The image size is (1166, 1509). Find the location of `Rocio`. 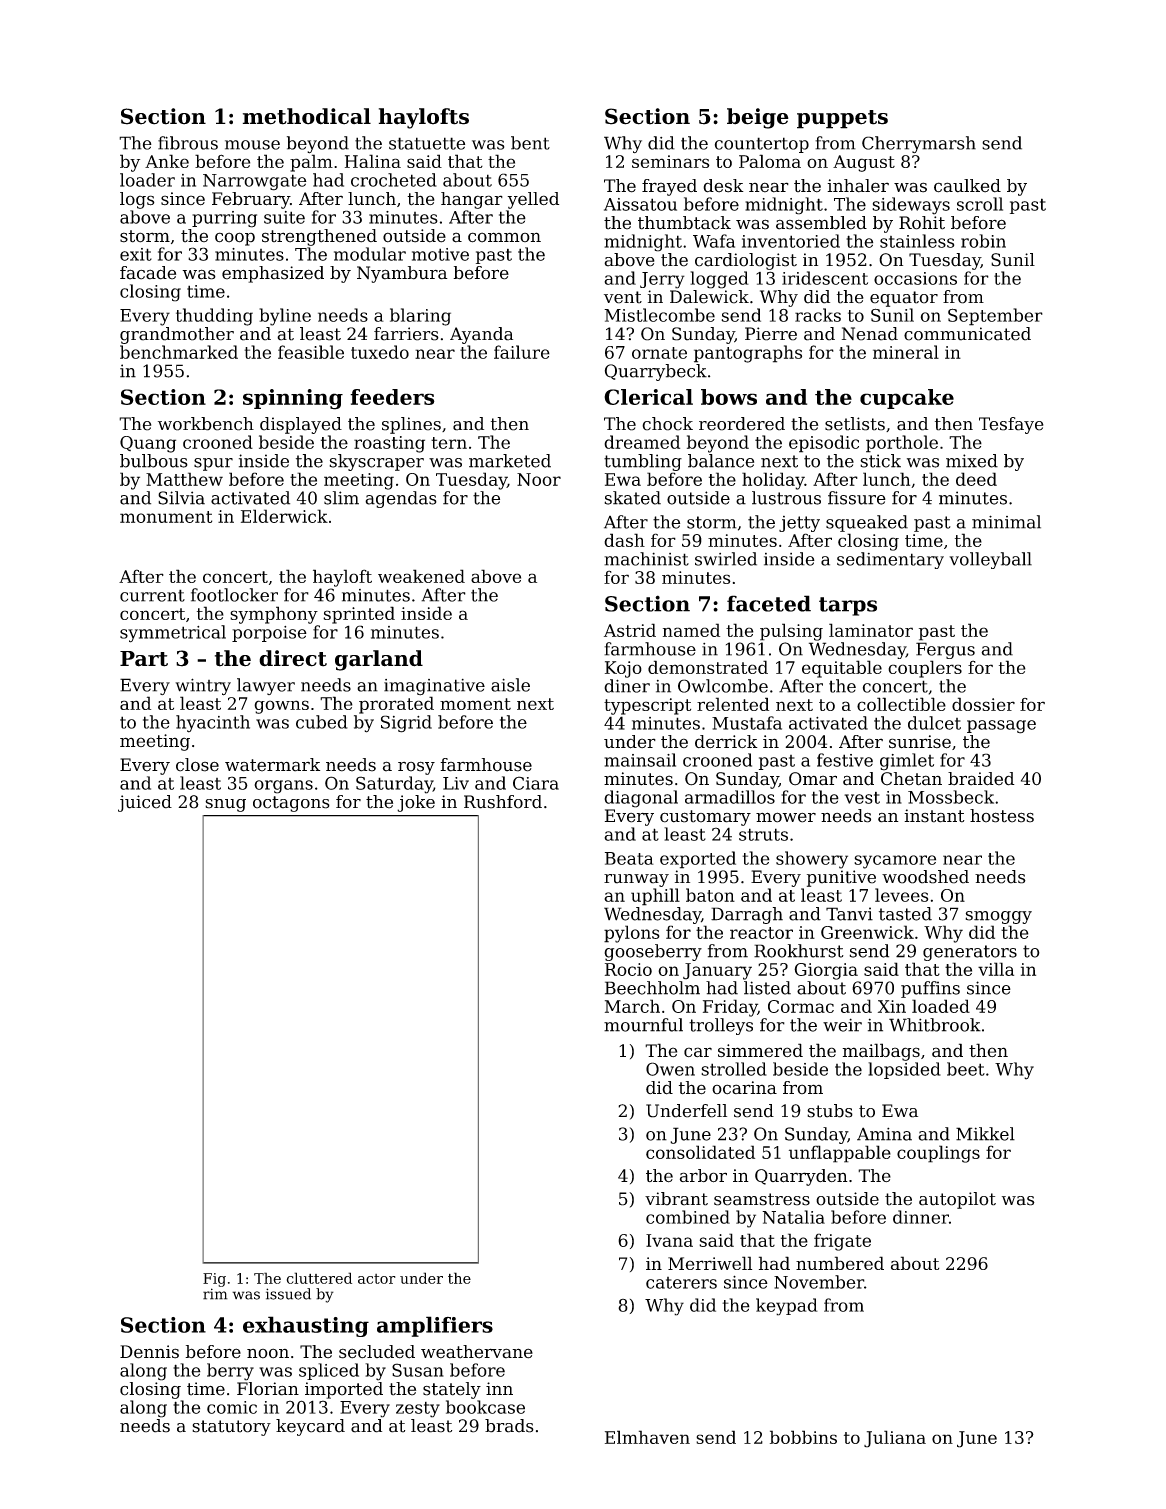

Rocio is located at coordinates (628, 969).
